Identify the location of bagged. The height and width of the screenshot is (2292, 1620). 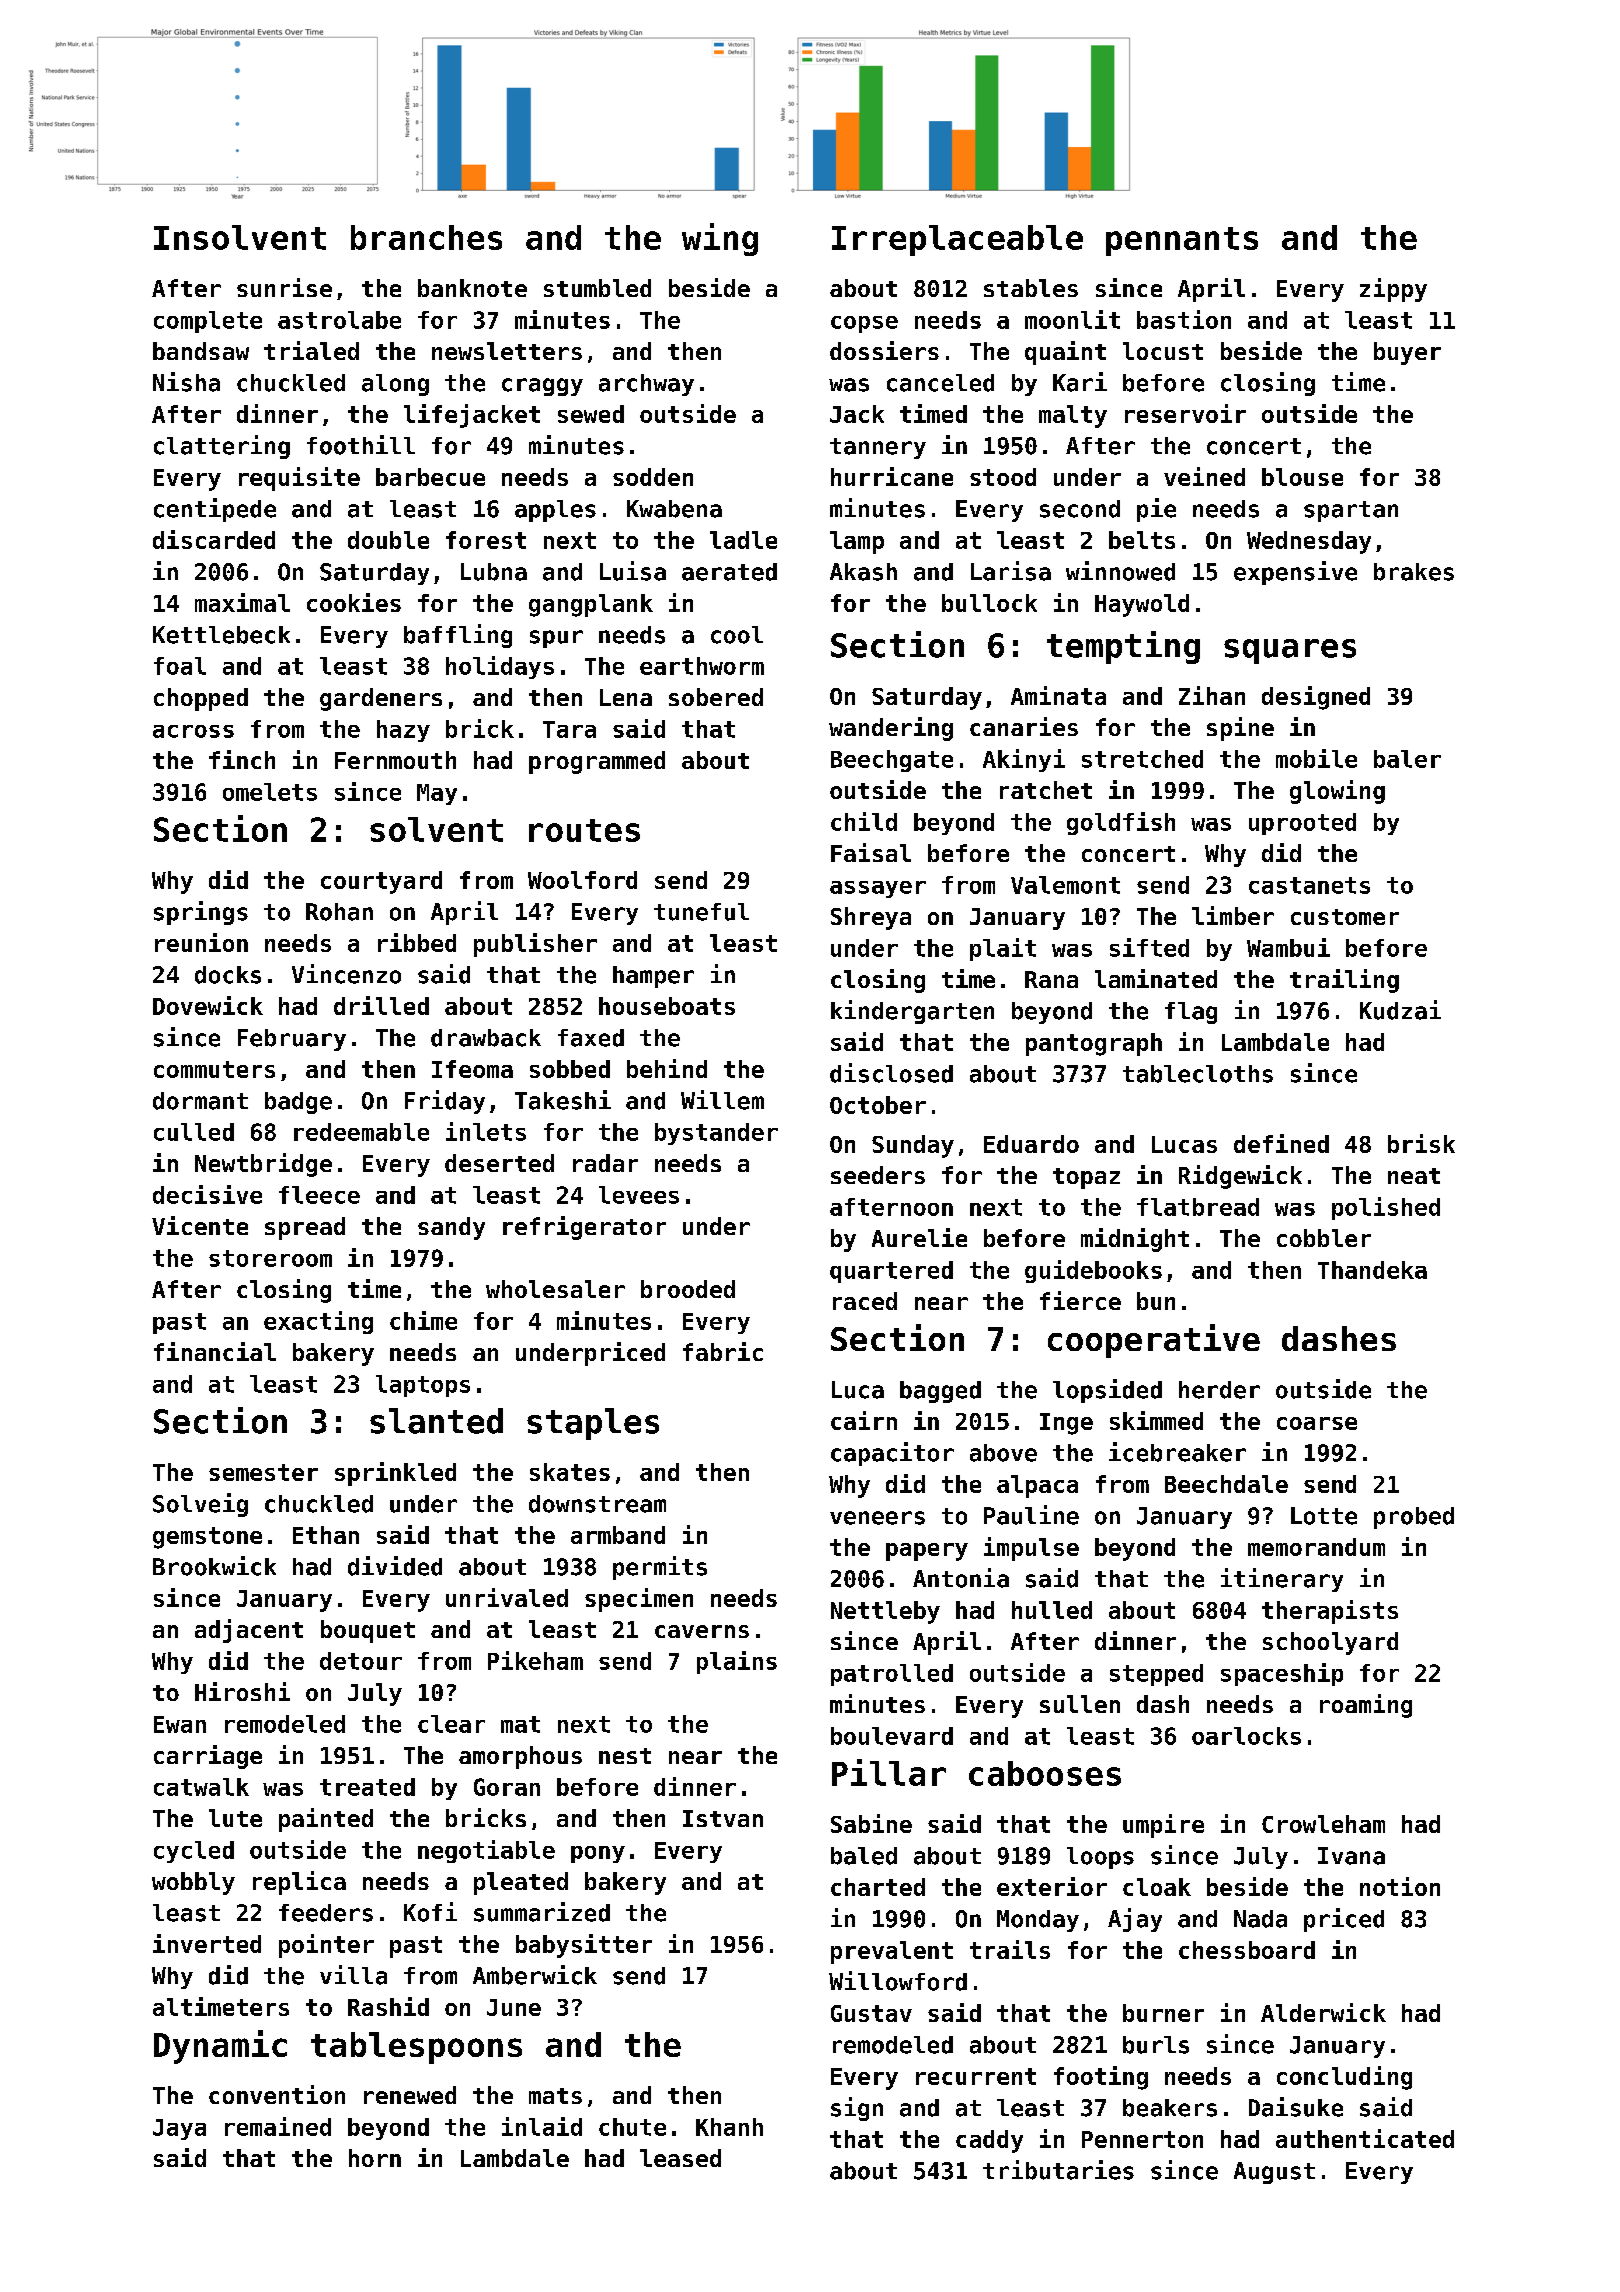
(940, 1392).
